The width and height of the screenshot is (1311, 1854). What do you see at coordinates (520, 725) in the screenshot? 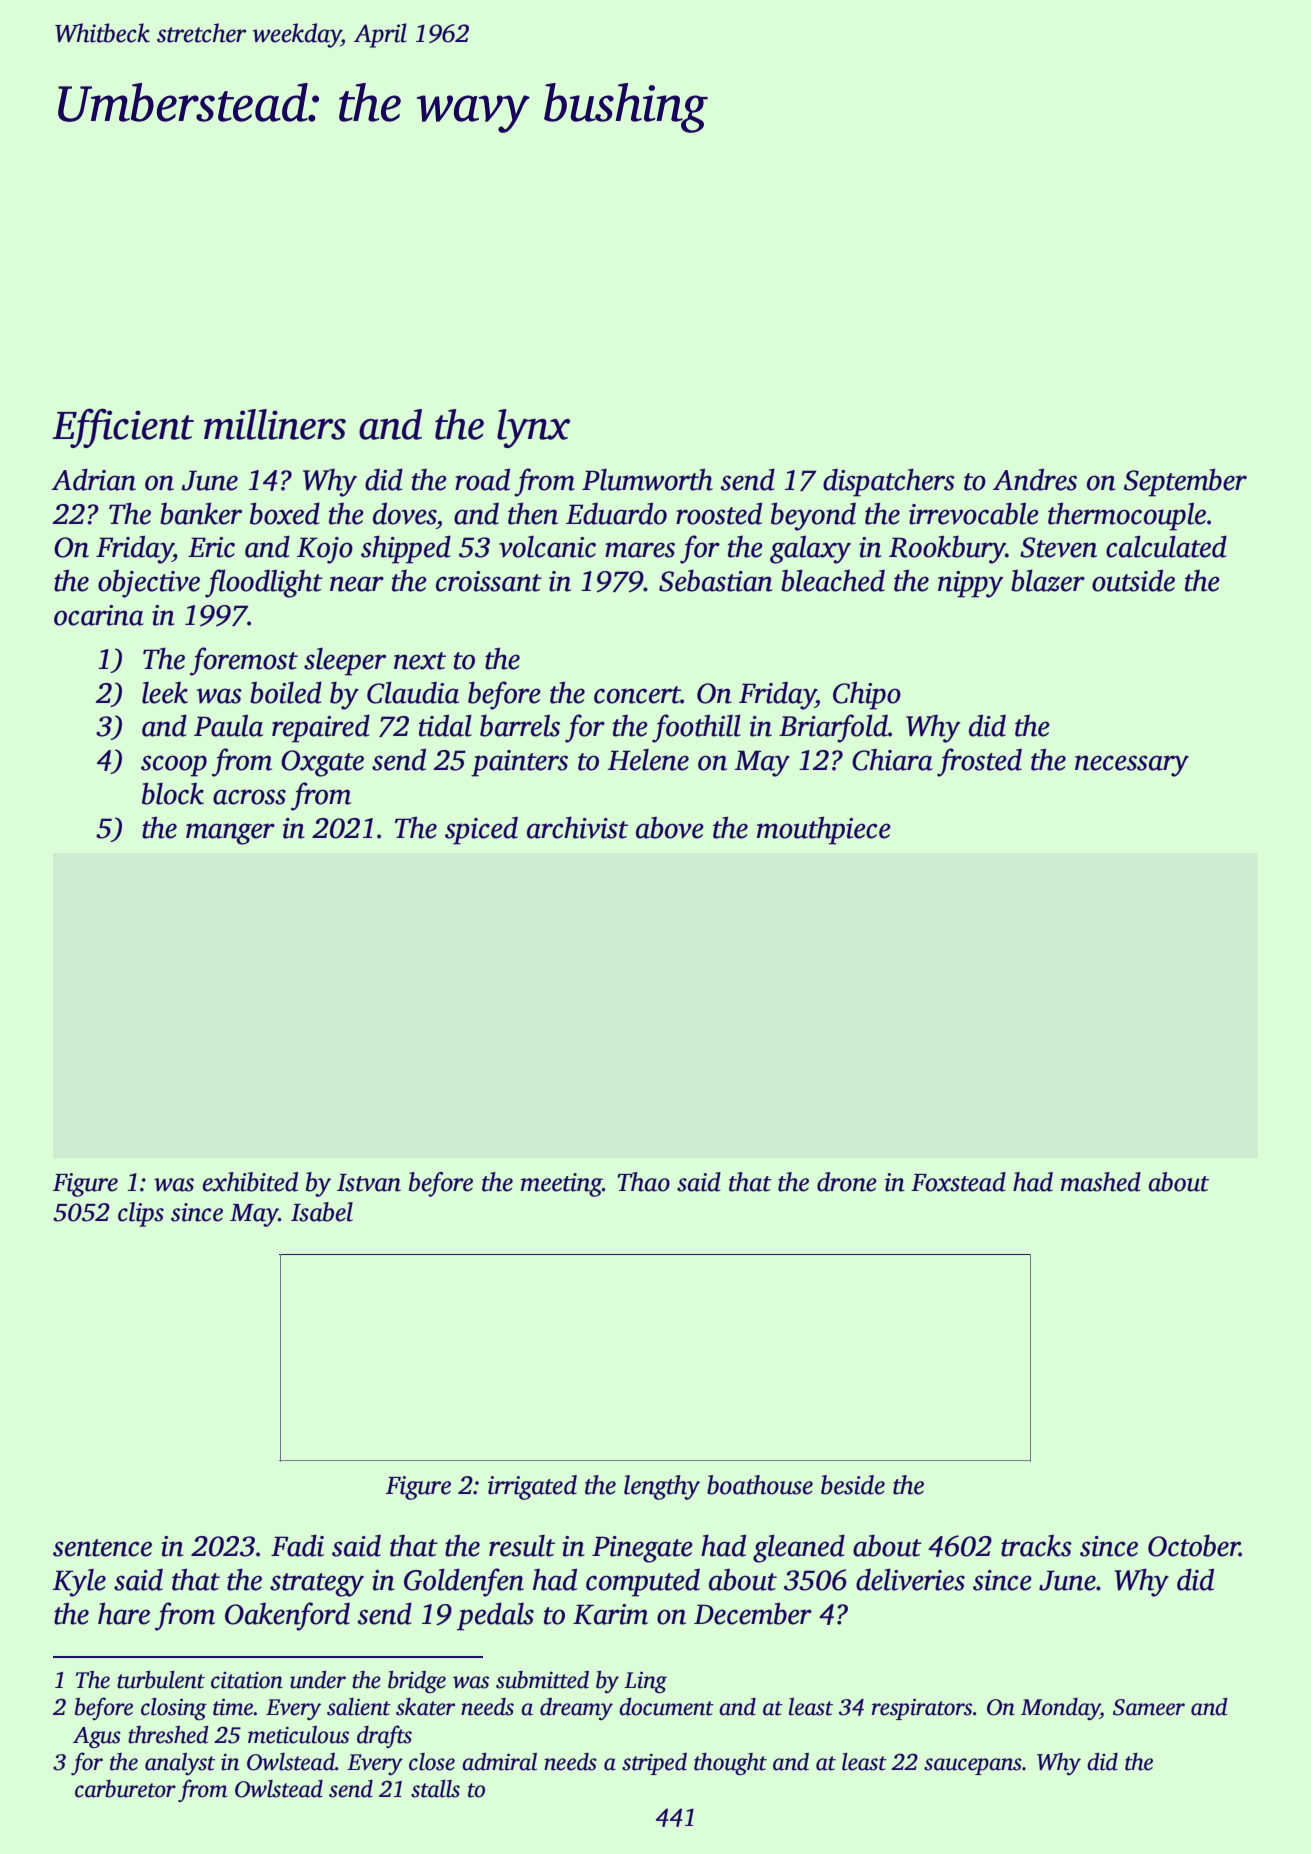
I see `barrels` at bounding box center [520, 725].
